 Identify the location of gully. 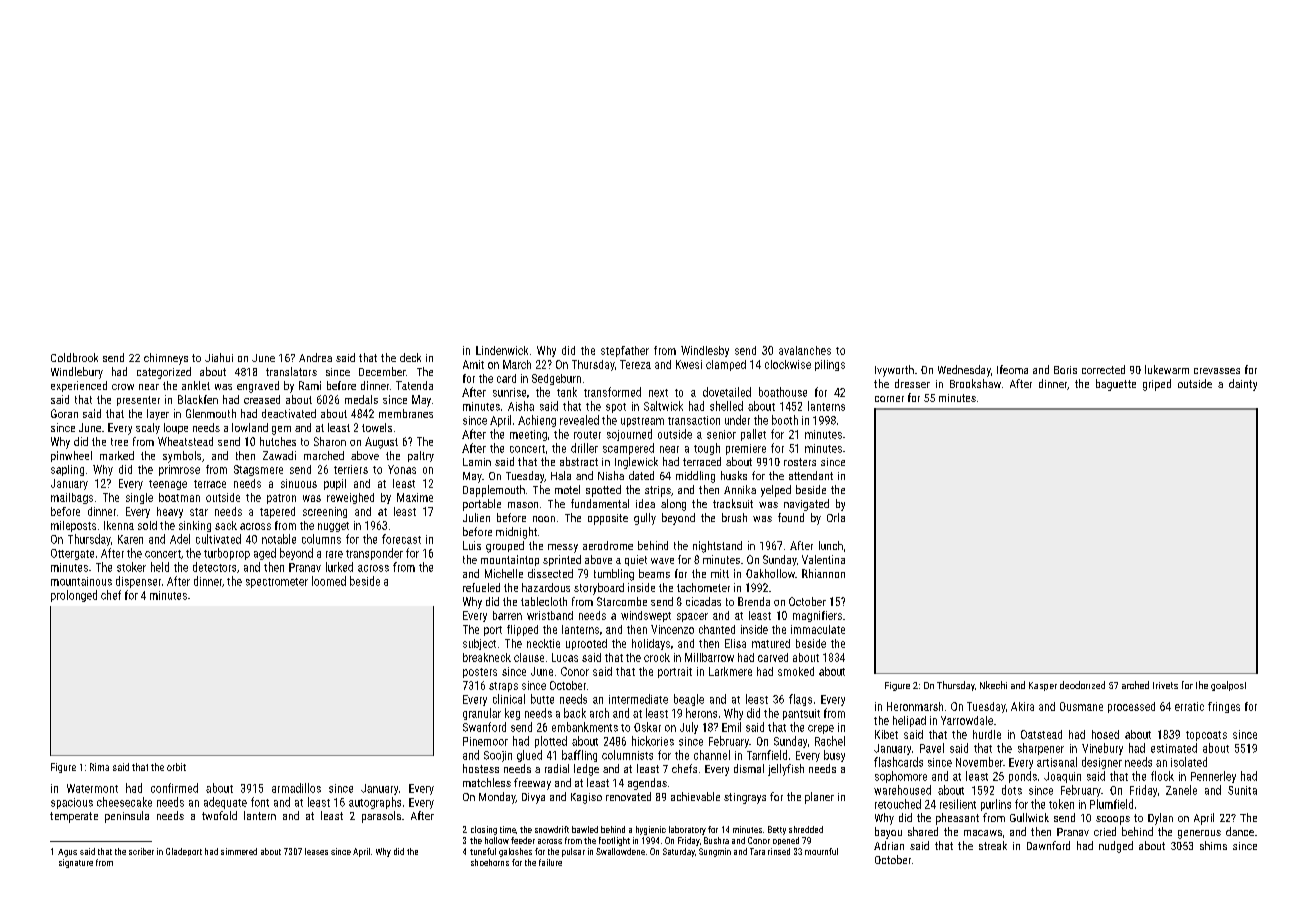
(645, 519).
